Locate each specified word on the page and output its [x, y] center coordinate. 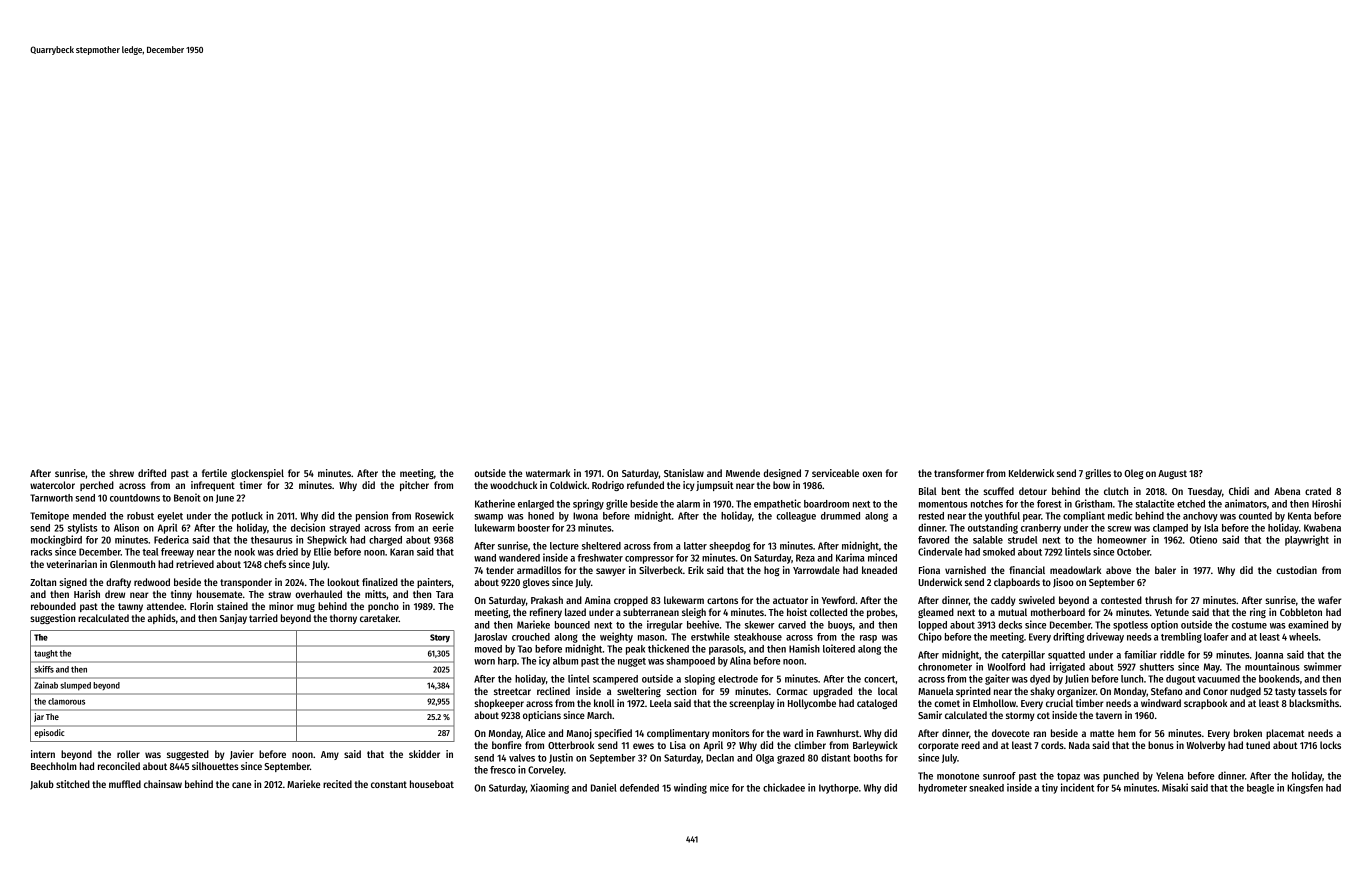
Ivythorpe [839, 789]
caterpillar [1023, 655]
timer [251, 485]
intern [43, 754]
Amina [598, 600]
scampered [615, 680]
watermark [548, 473]
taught [46, 654]
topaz [1068, 777]
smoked [999, 552]
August [1172, 474]
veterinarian [72, 564]
